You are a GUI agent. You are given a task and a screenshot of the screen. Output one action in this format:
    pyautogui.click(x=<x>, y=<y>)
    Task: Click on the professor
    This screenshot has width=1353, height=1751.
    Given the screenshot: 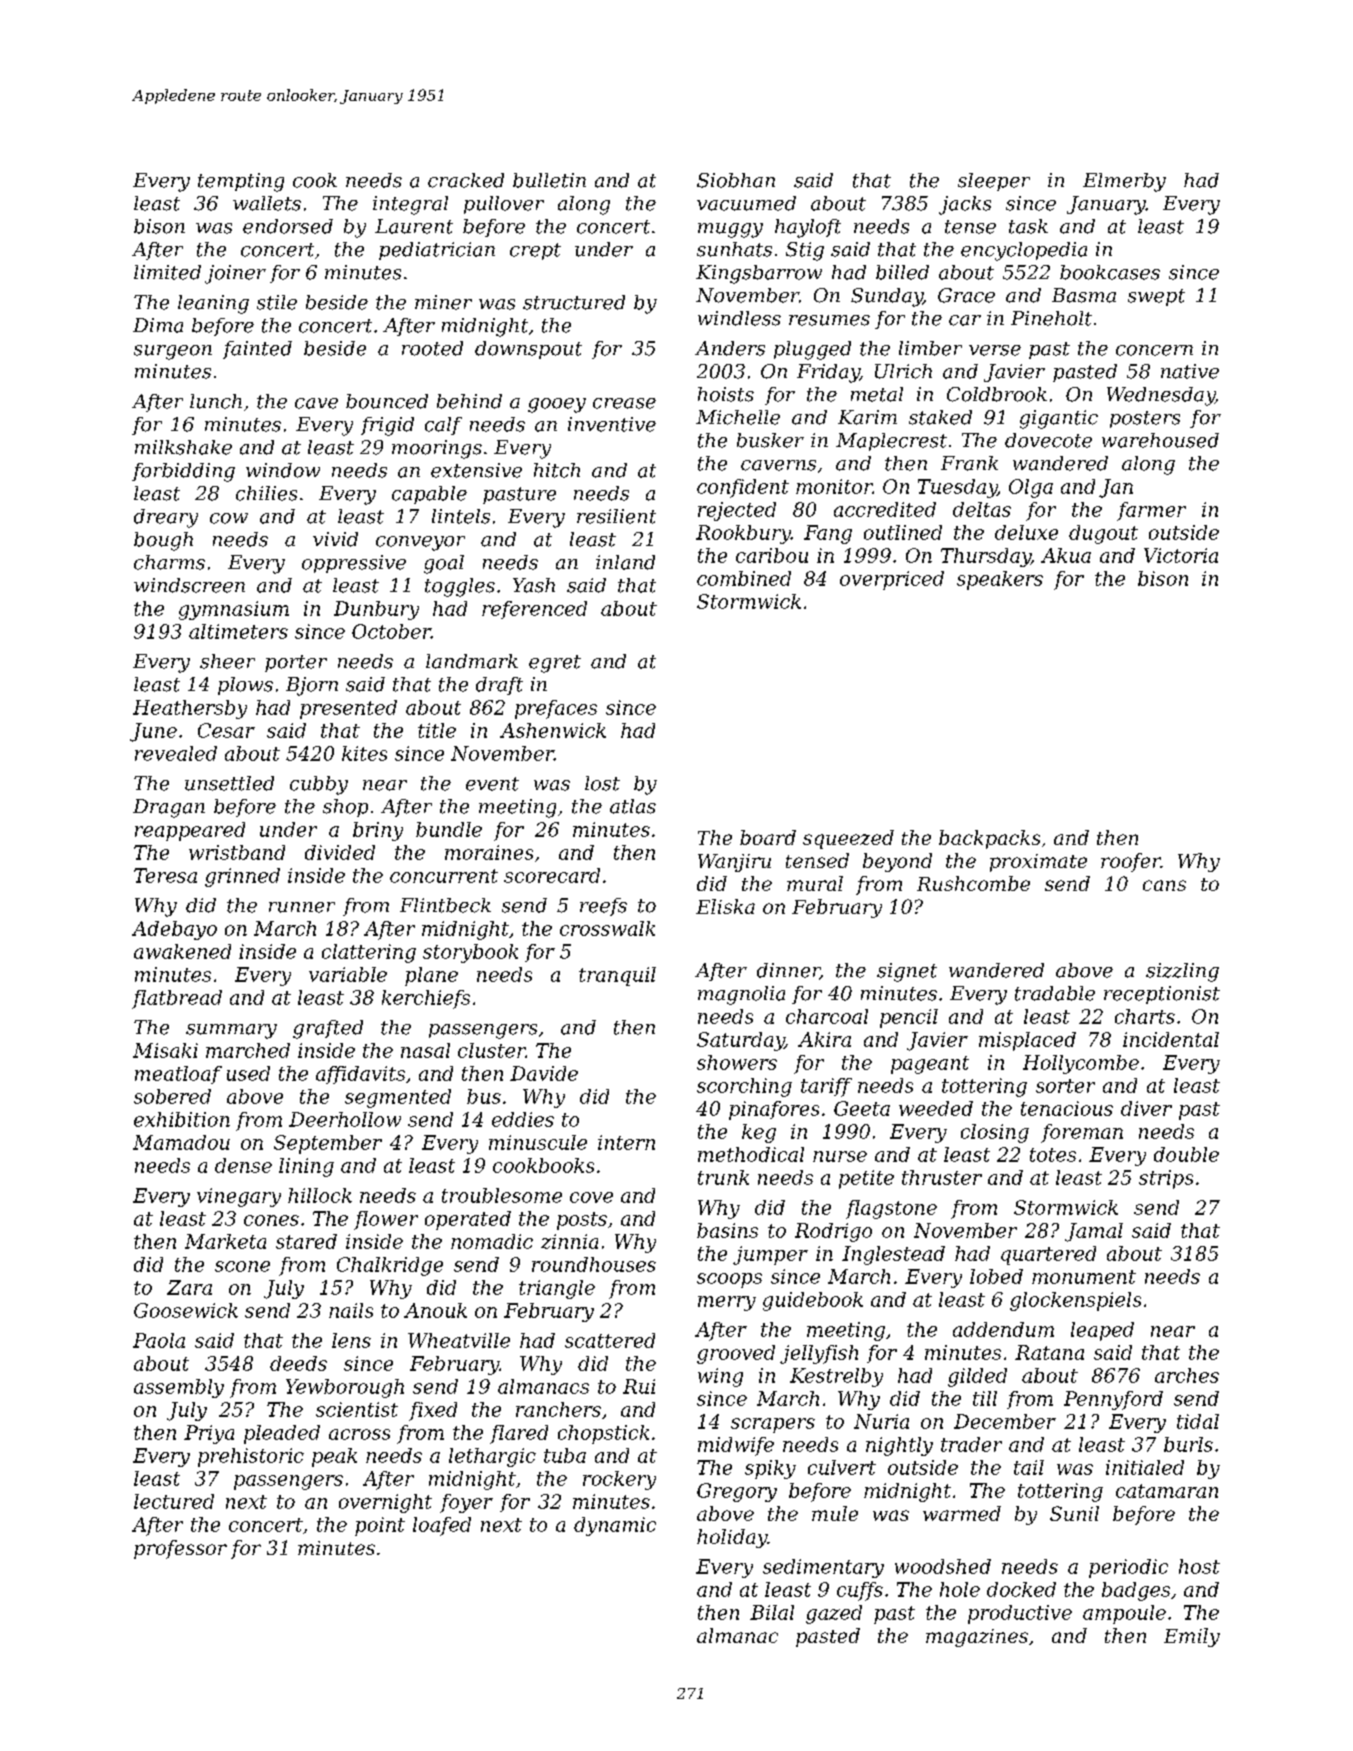 What is the action you would take?
    pyautogui.click(x=180, y=1549)
